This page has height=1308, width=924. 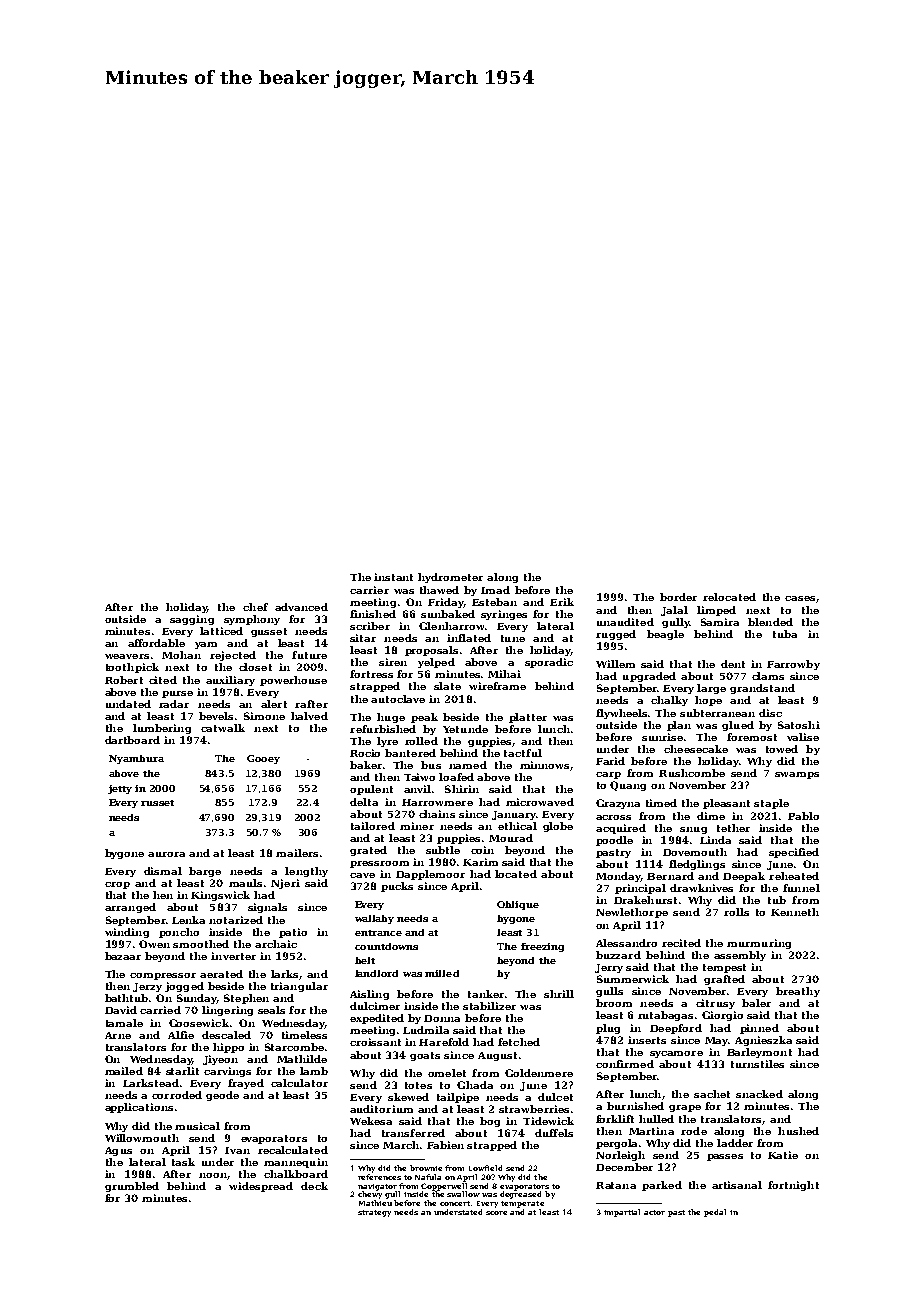 I want to click on Lowfield, so click(x=485, y=1168).
